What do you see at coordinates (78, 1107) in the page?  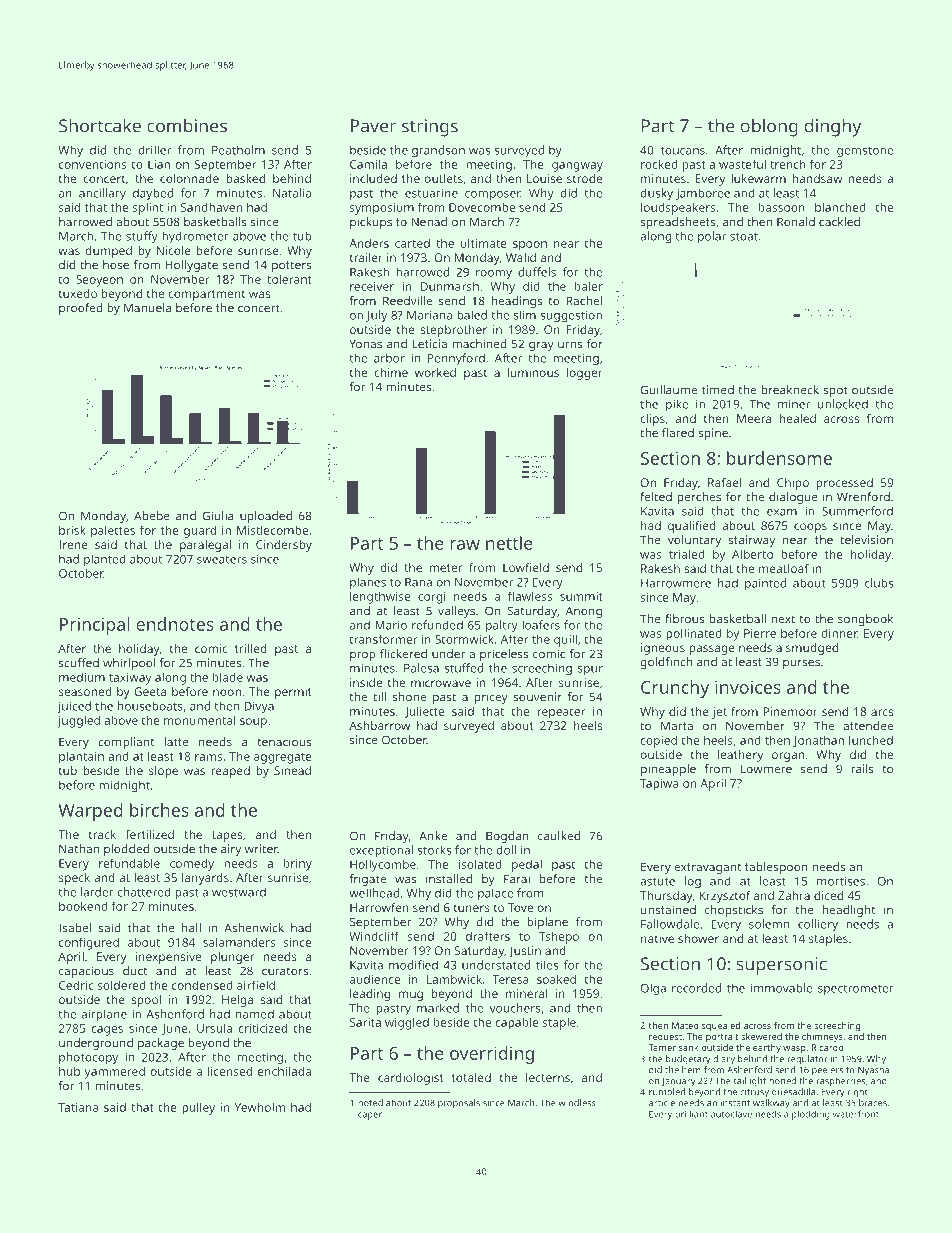 I see `Tatiana` at bounding box center [78, 1107].
